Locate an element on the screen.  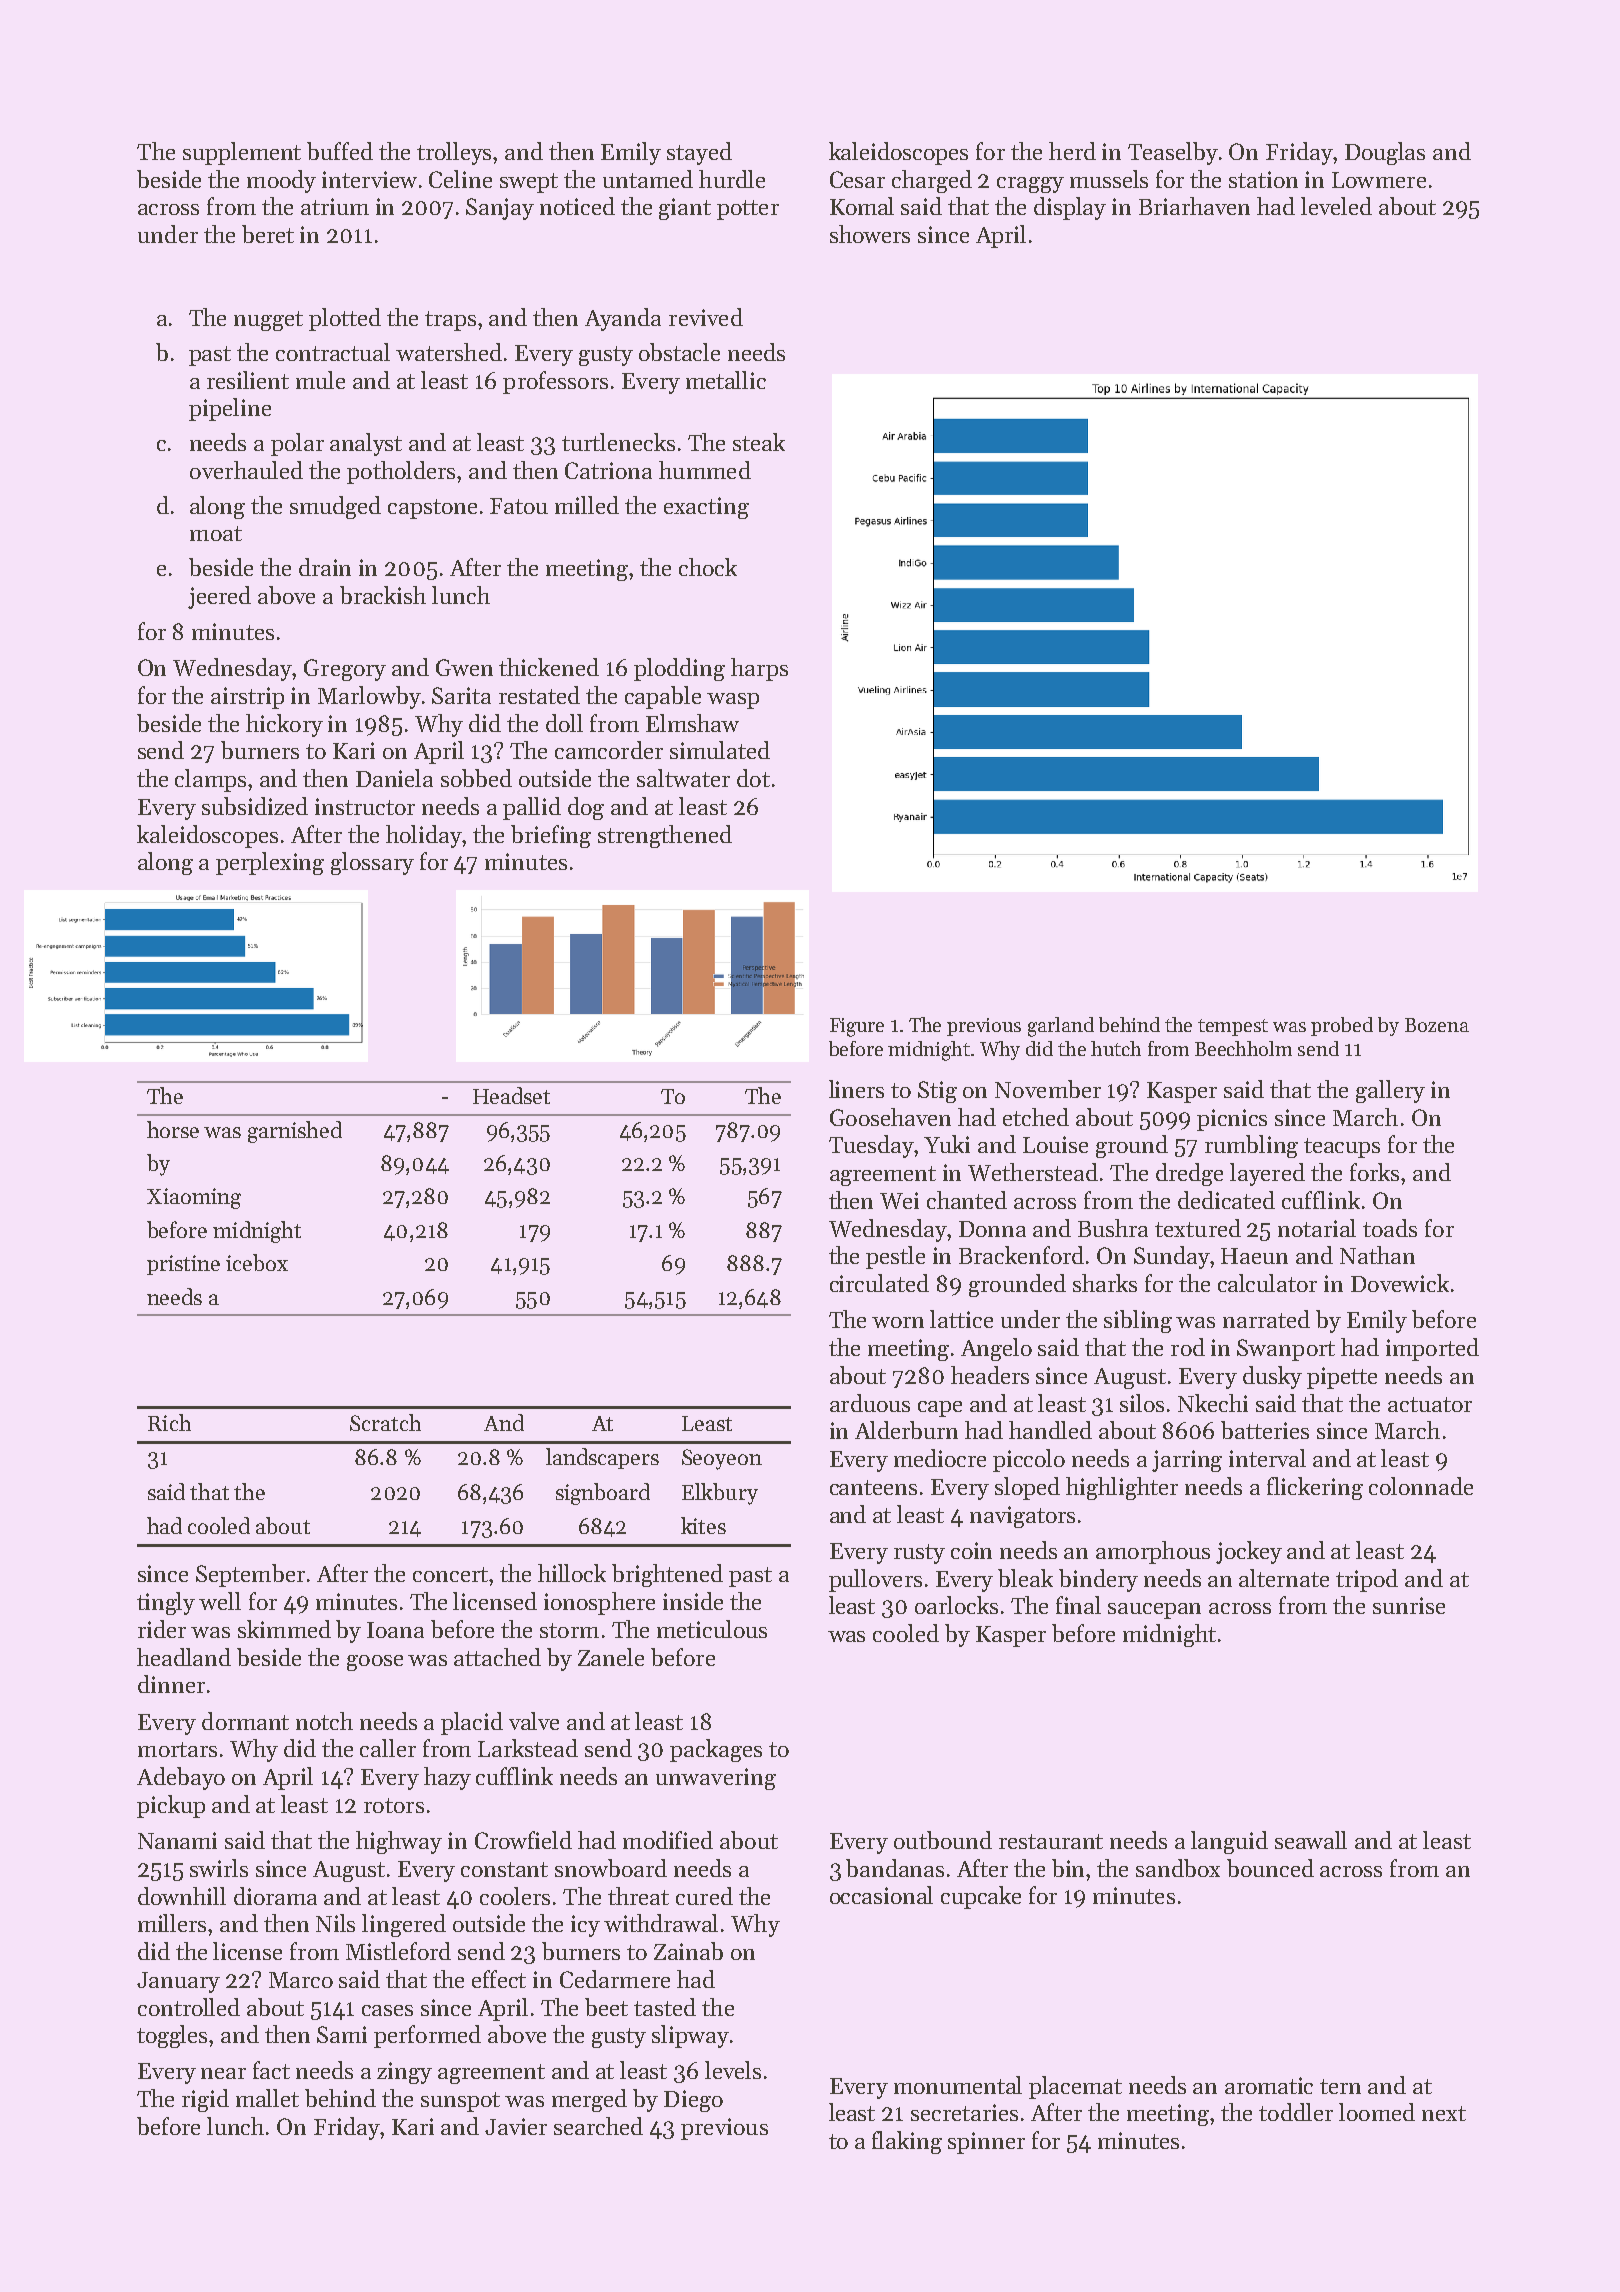
spinner is located at coordinates (986, 2143).
